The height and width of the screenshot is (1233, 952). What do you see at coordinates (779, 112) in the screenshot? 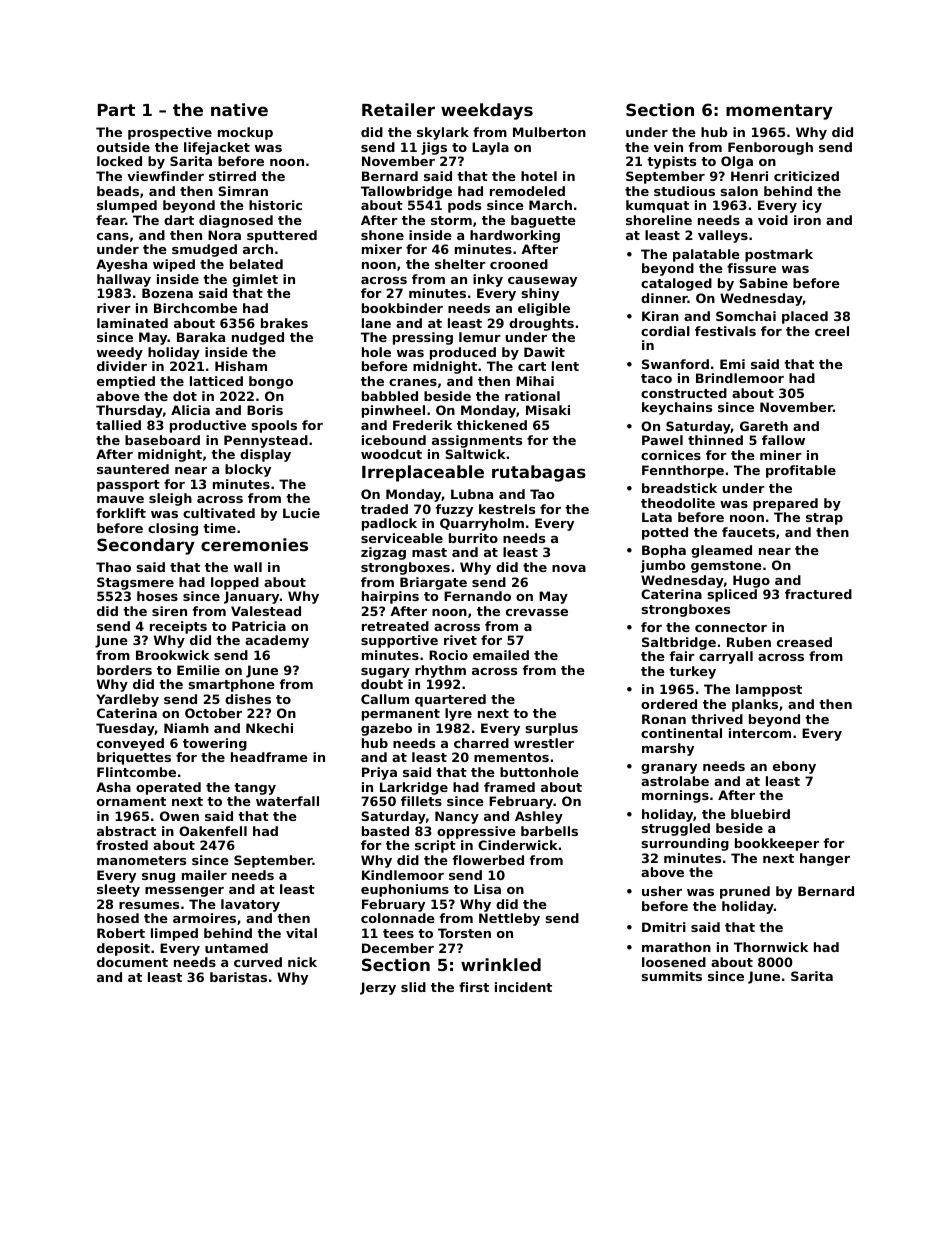
I see `momentary` at bounding box center [779, 112].
